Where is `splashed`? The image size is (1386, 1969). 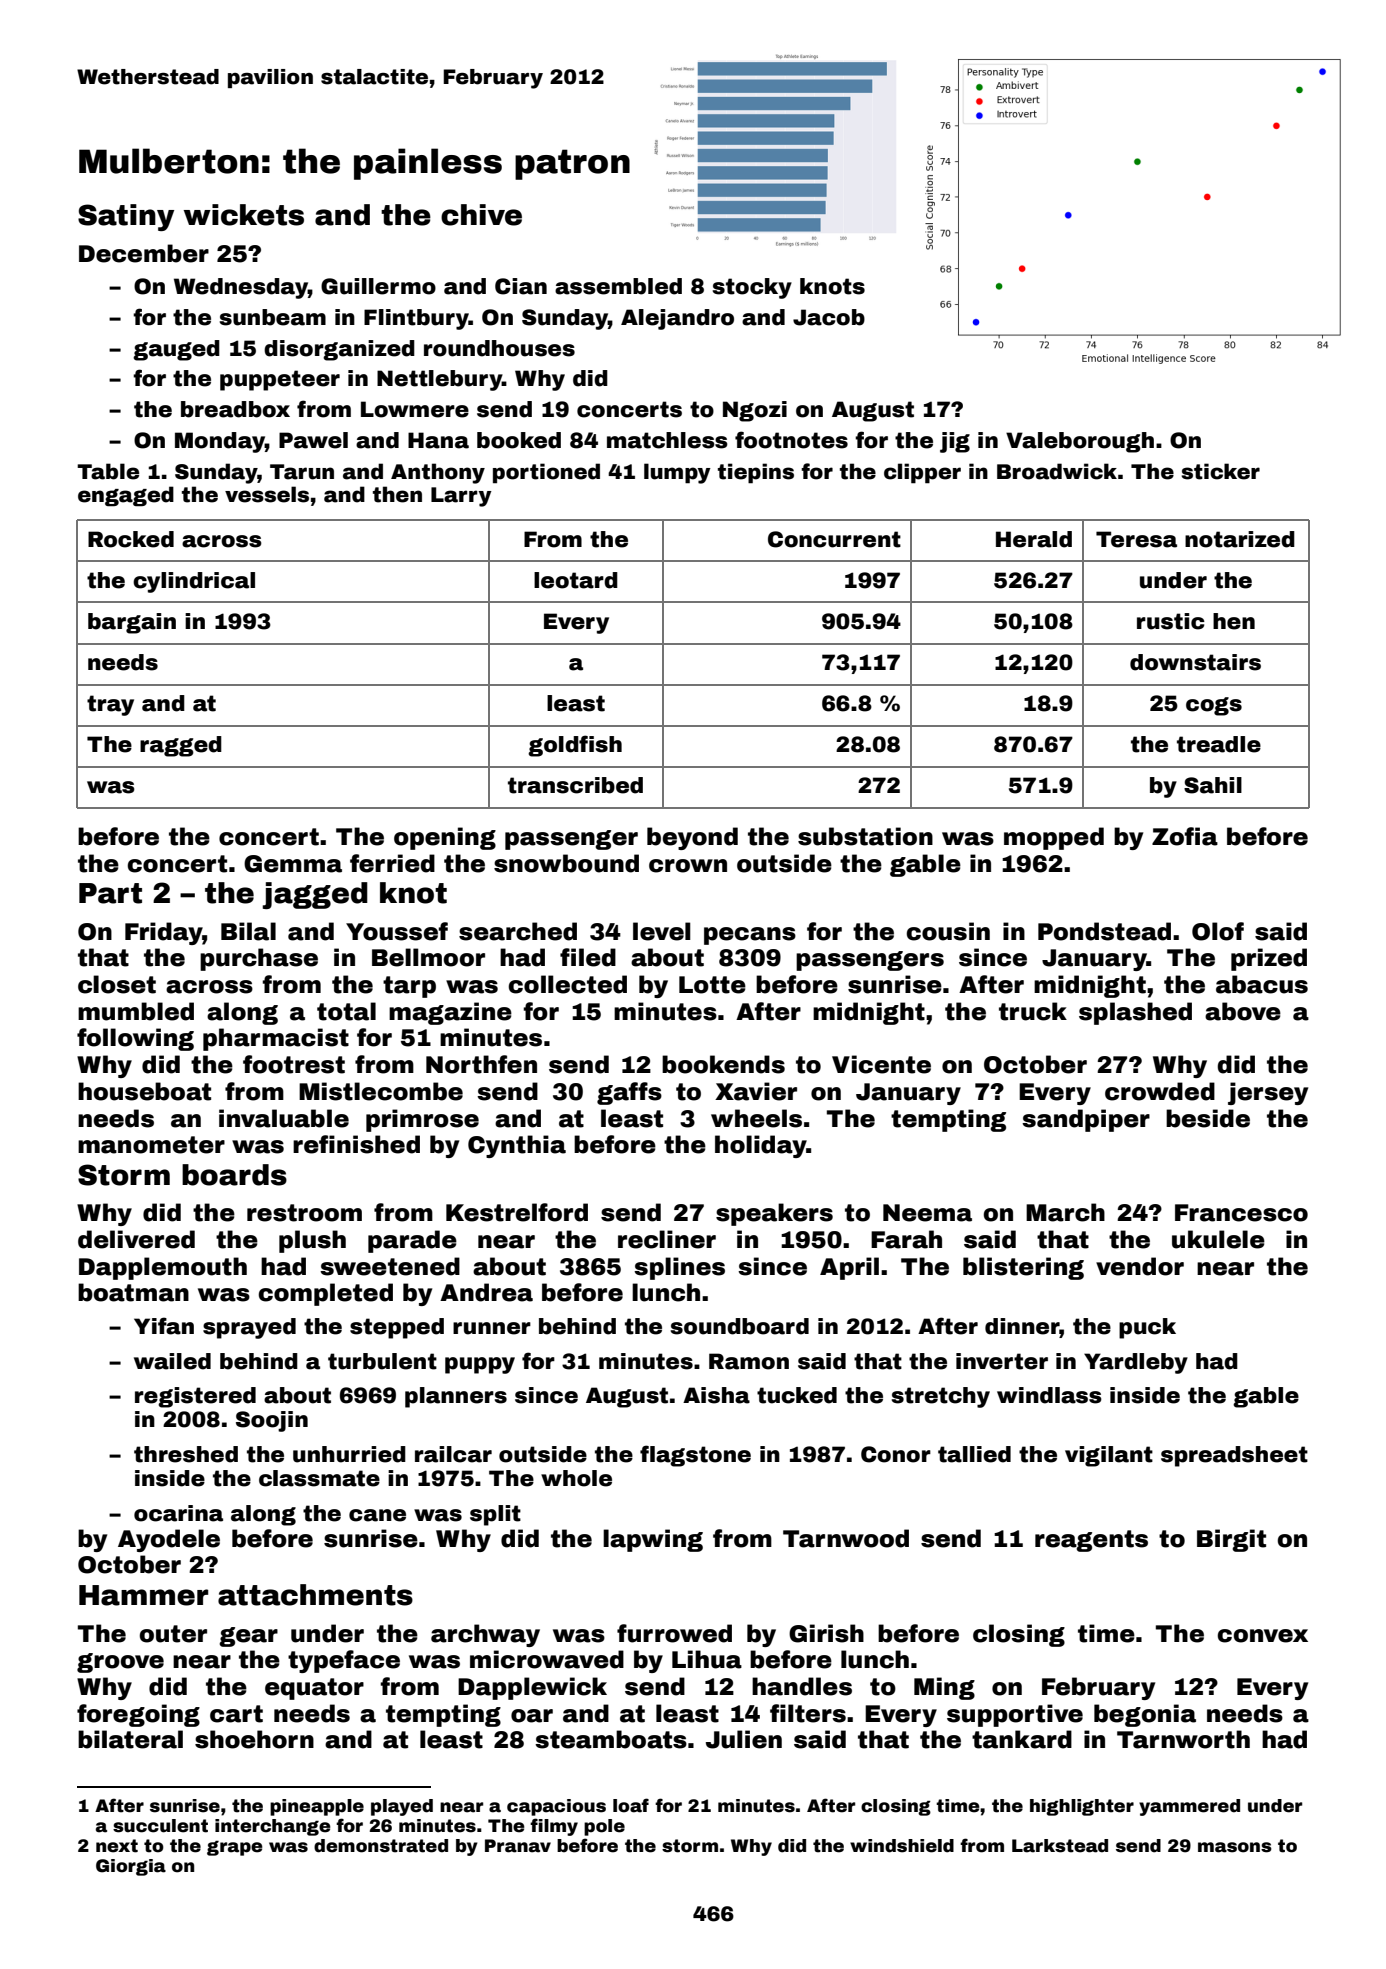
splashed is located at coordinates (1135, 1013).
